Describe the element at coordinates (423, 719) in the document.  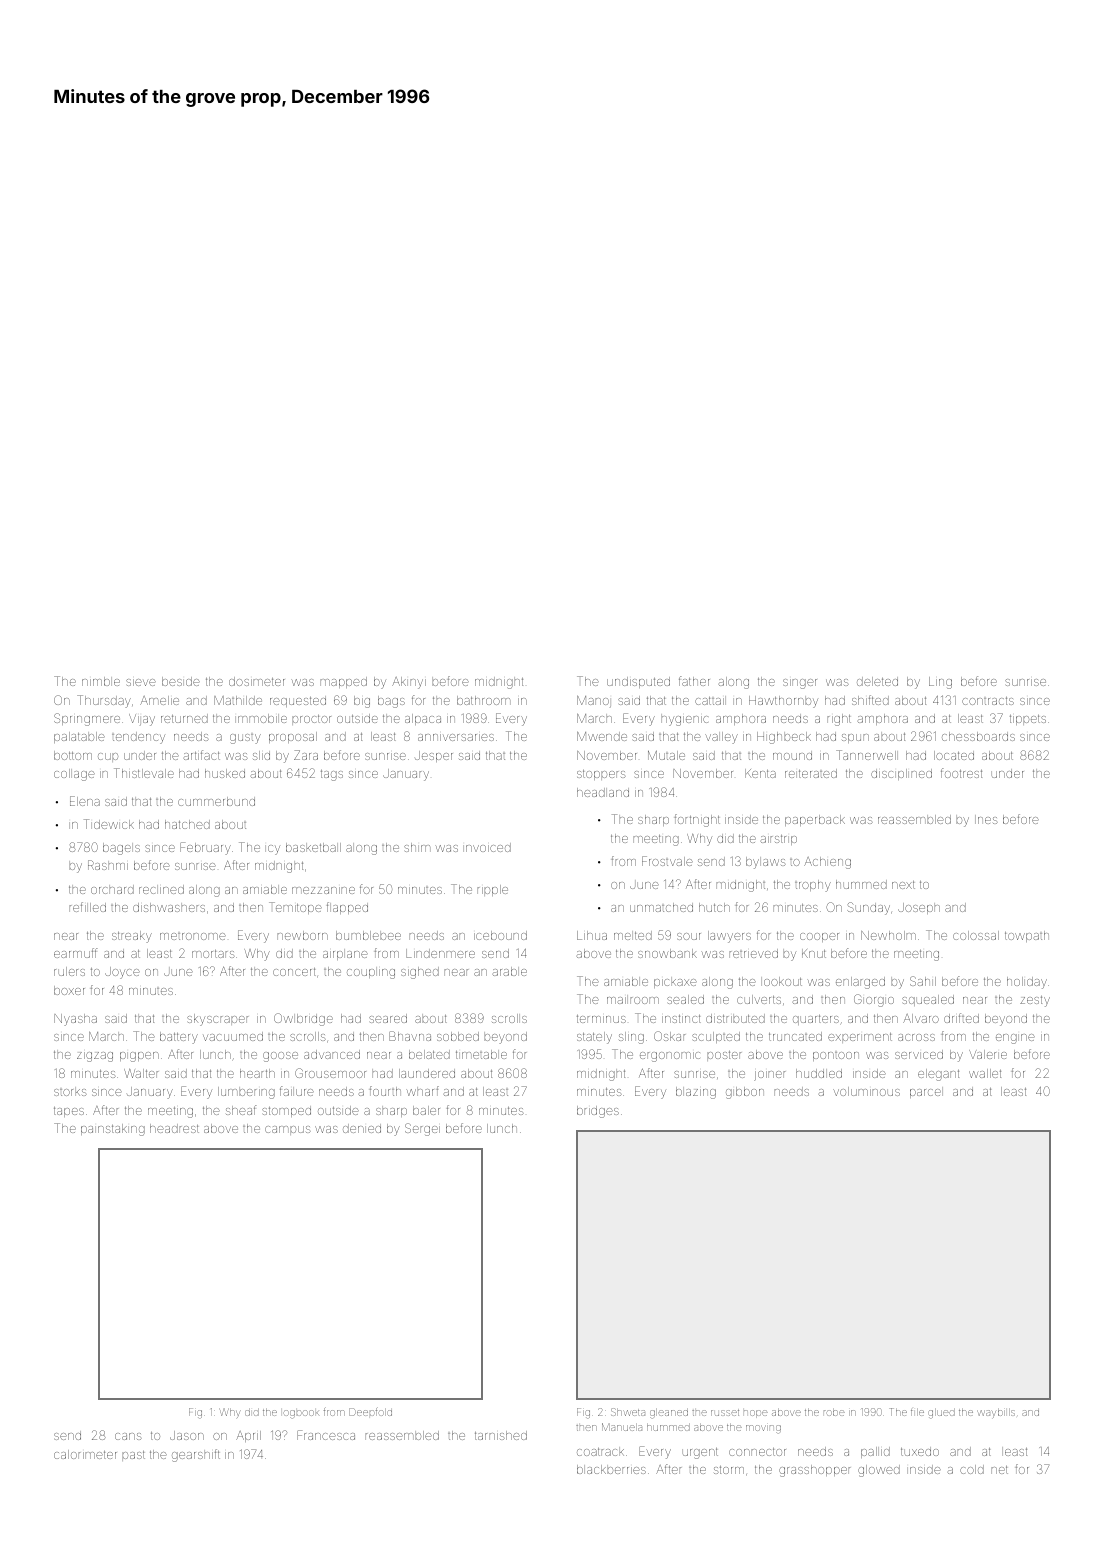
I see `alpaca` at that location.
